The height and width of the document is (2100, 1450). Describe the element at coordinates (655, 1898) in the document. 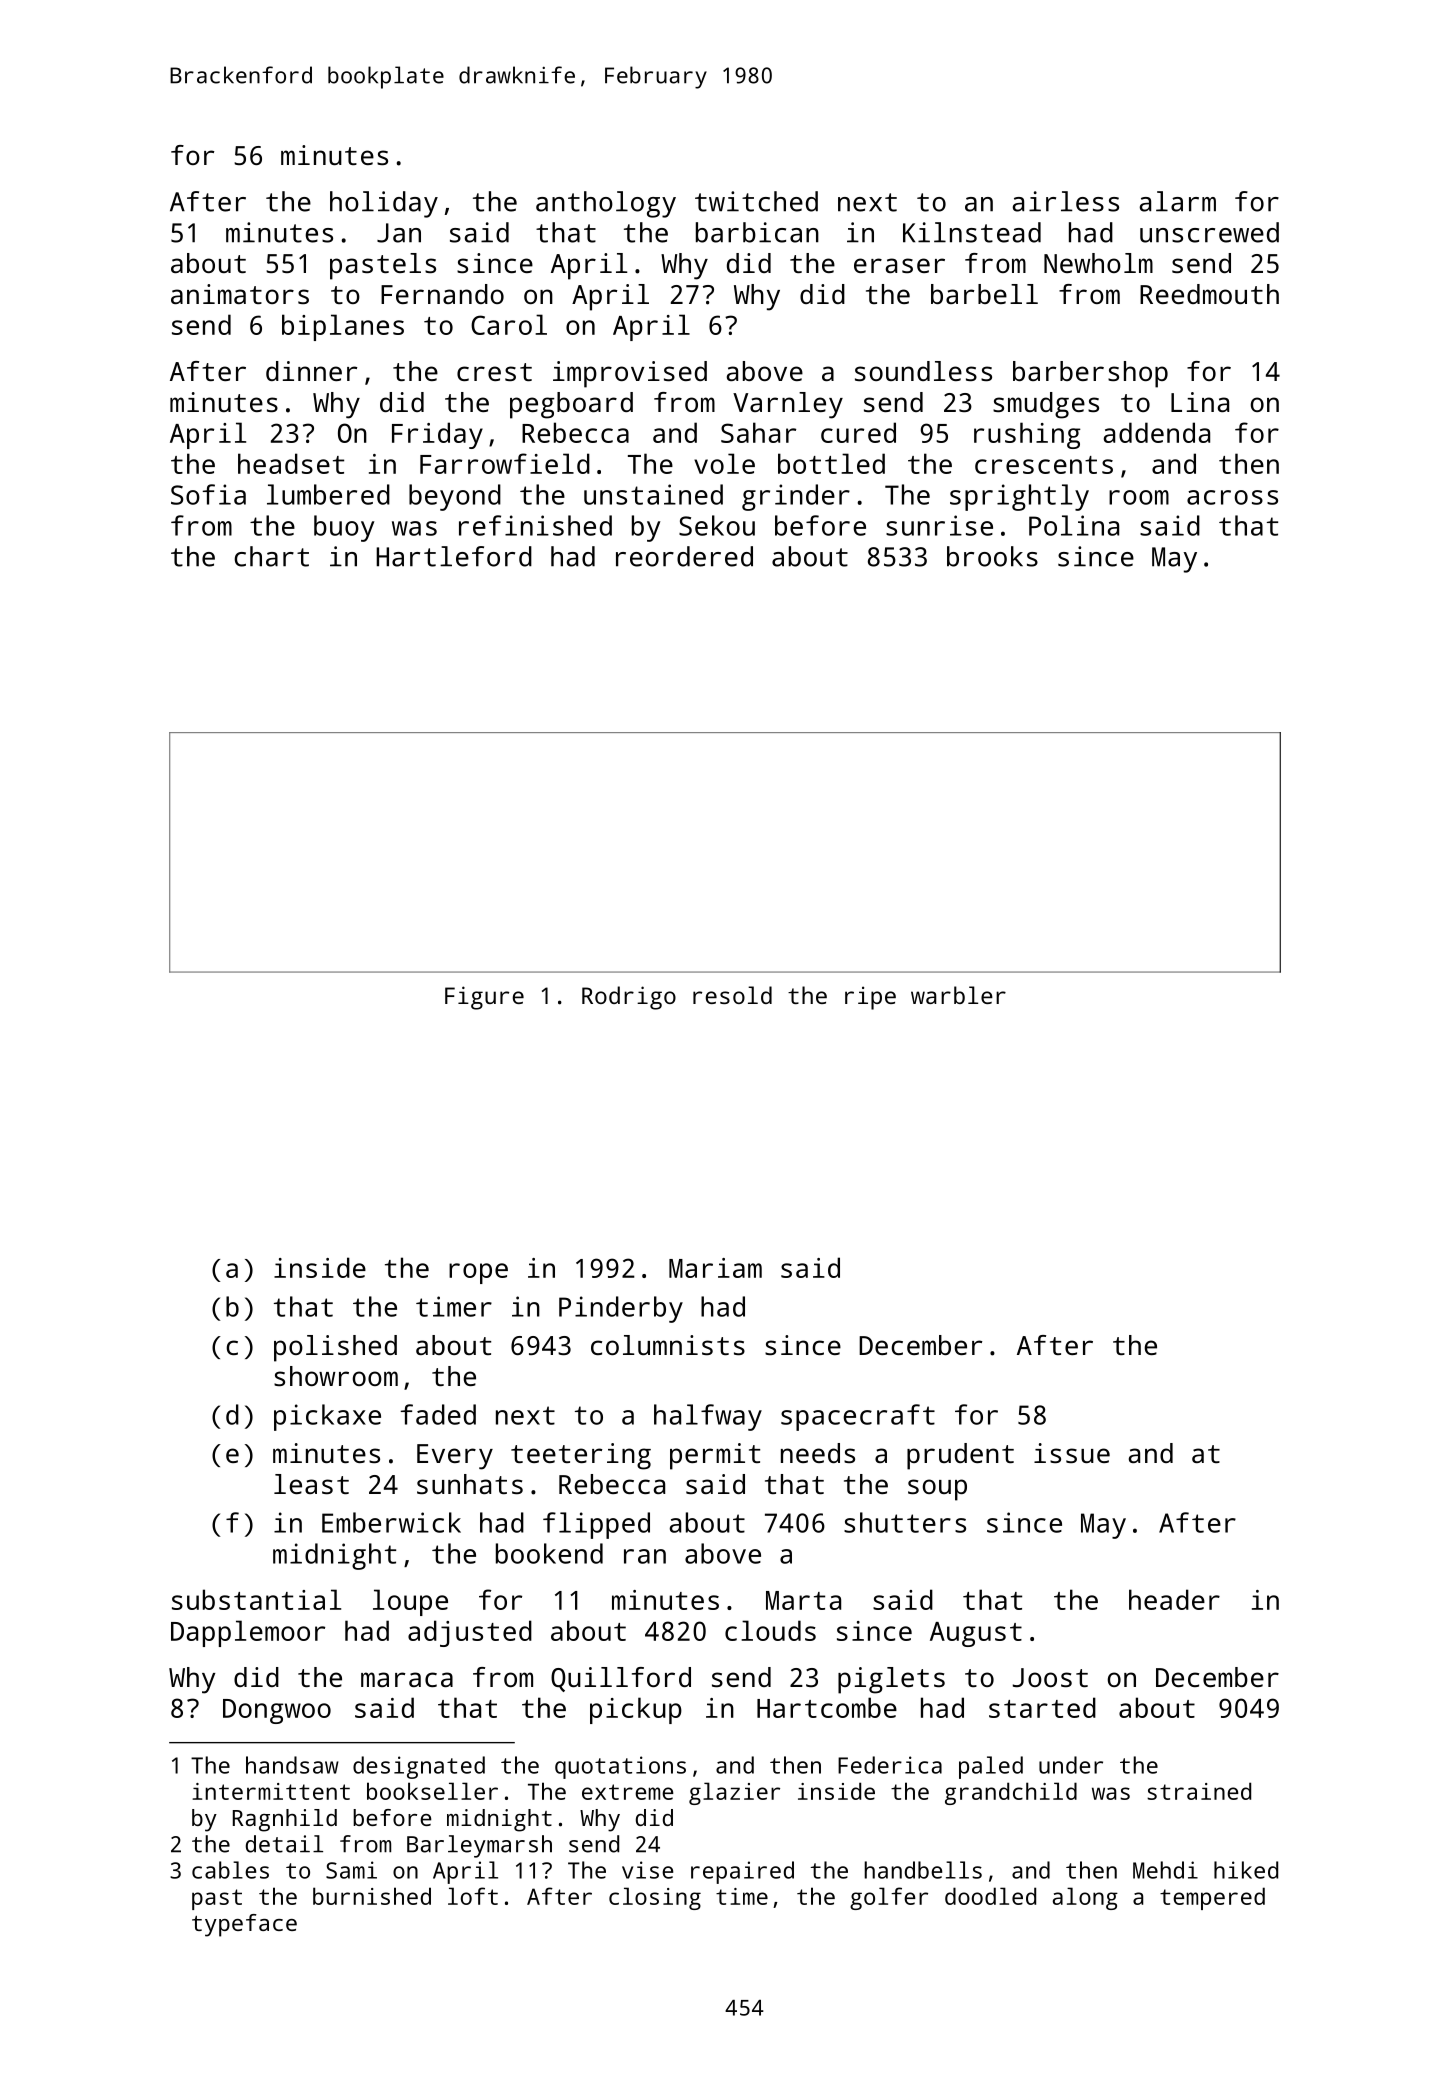

I see `closing` at that location.
